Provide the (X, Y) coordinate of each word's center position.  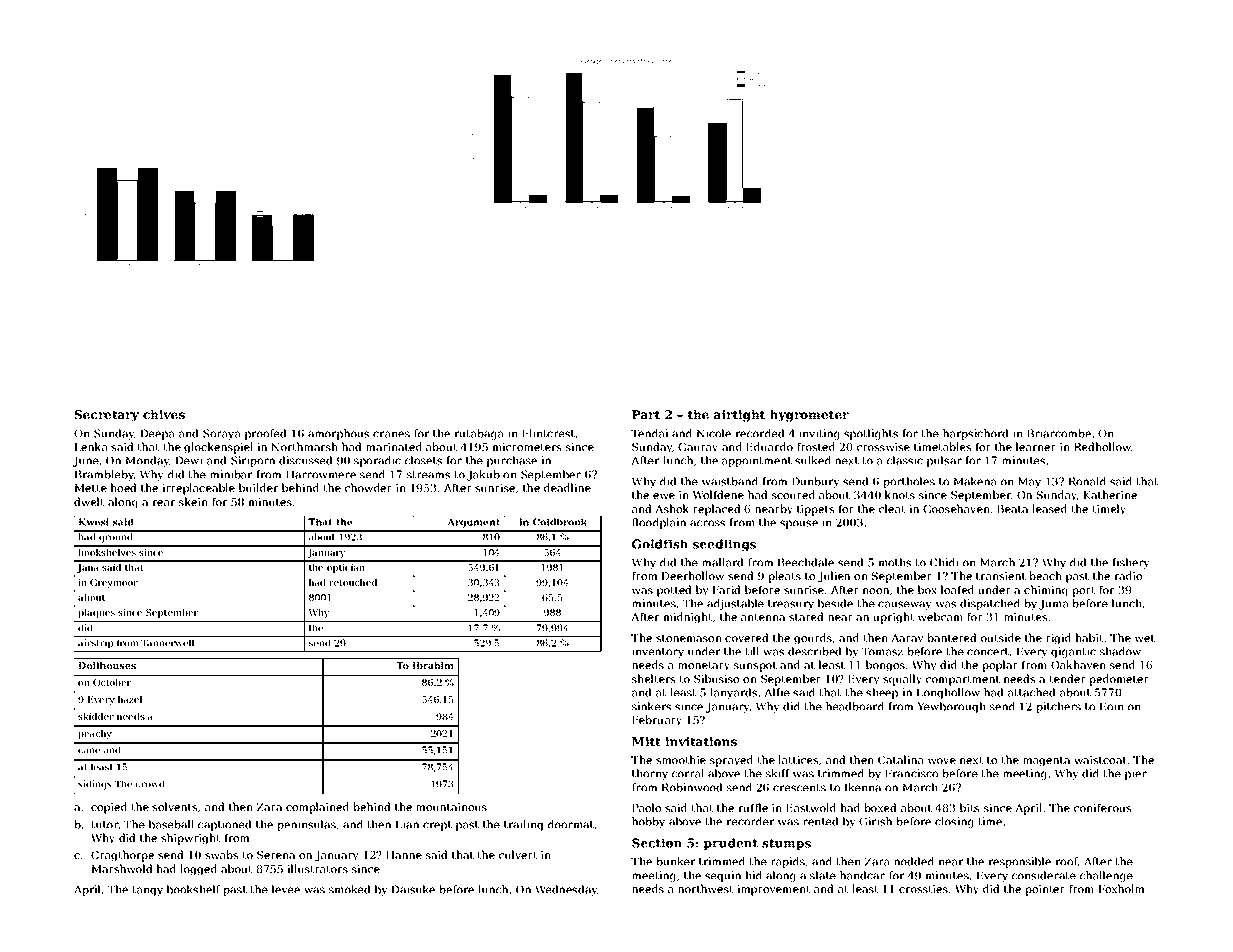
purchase (512, 461)
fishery (1131, 563)
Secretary (107, 416)
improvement (774, 890)
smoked (349, 889)
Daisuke (413, 889)
